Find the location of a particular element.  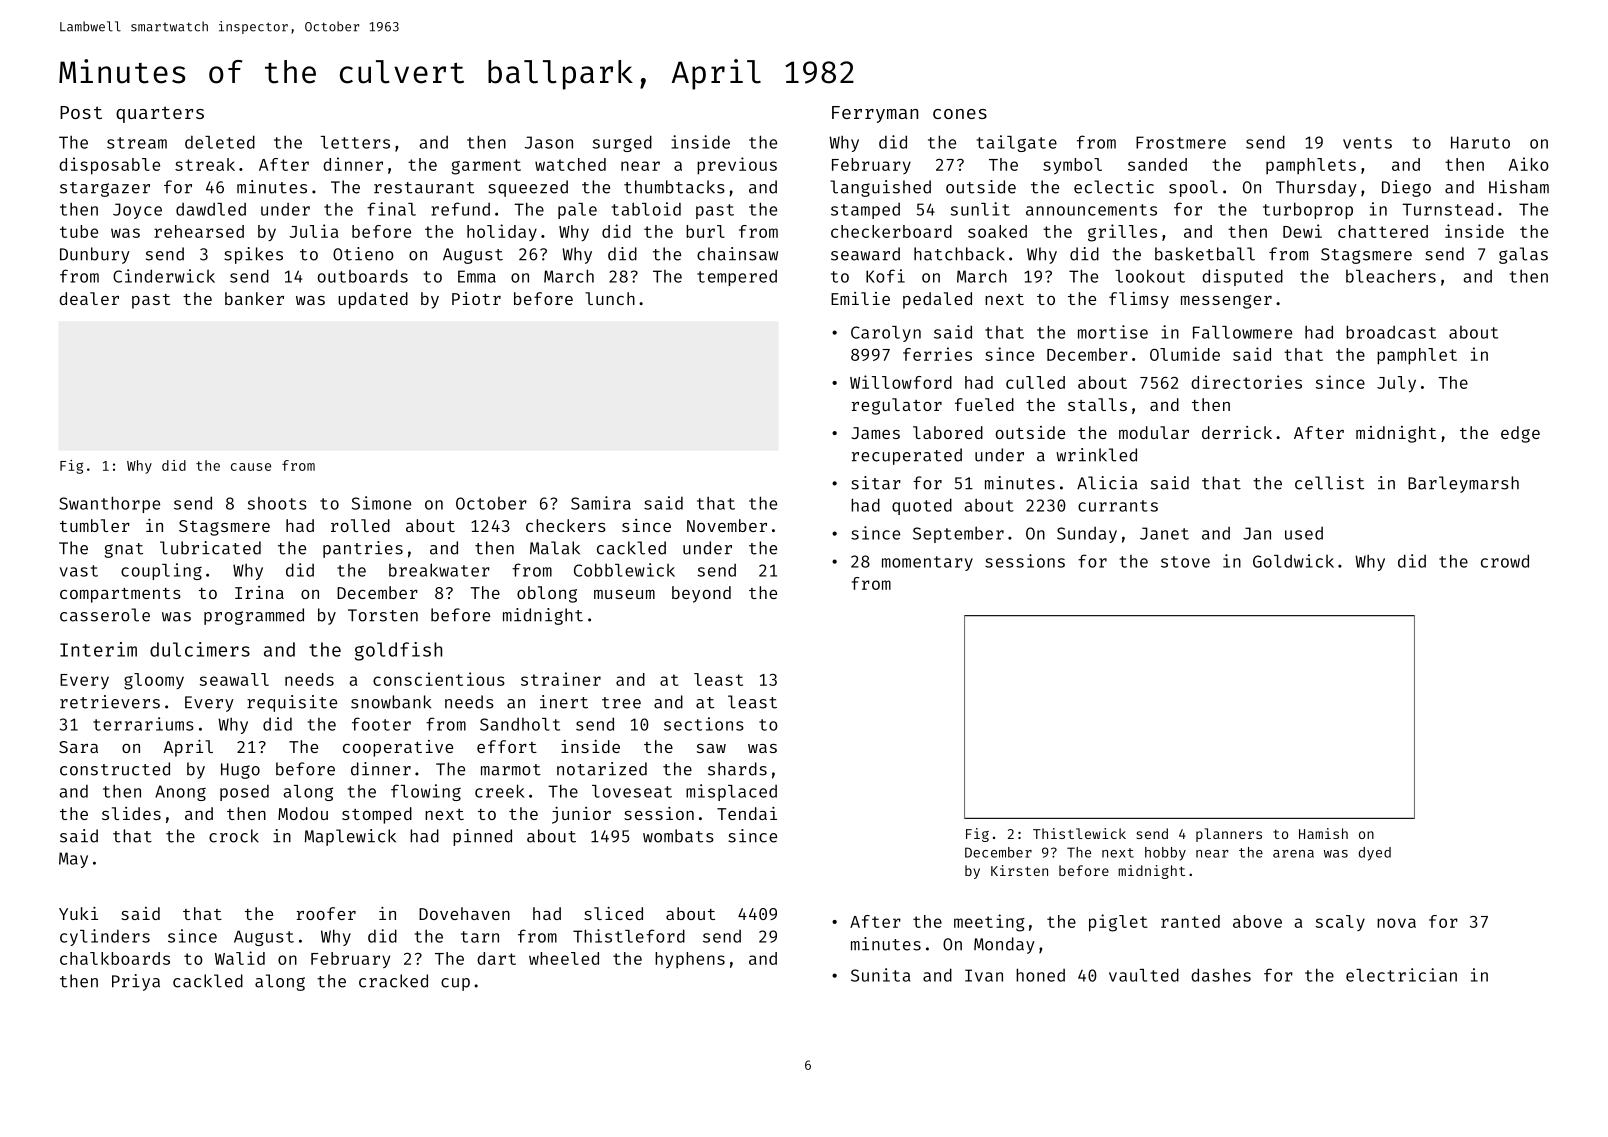

Haruto is located at coordinates (1480, 142).
